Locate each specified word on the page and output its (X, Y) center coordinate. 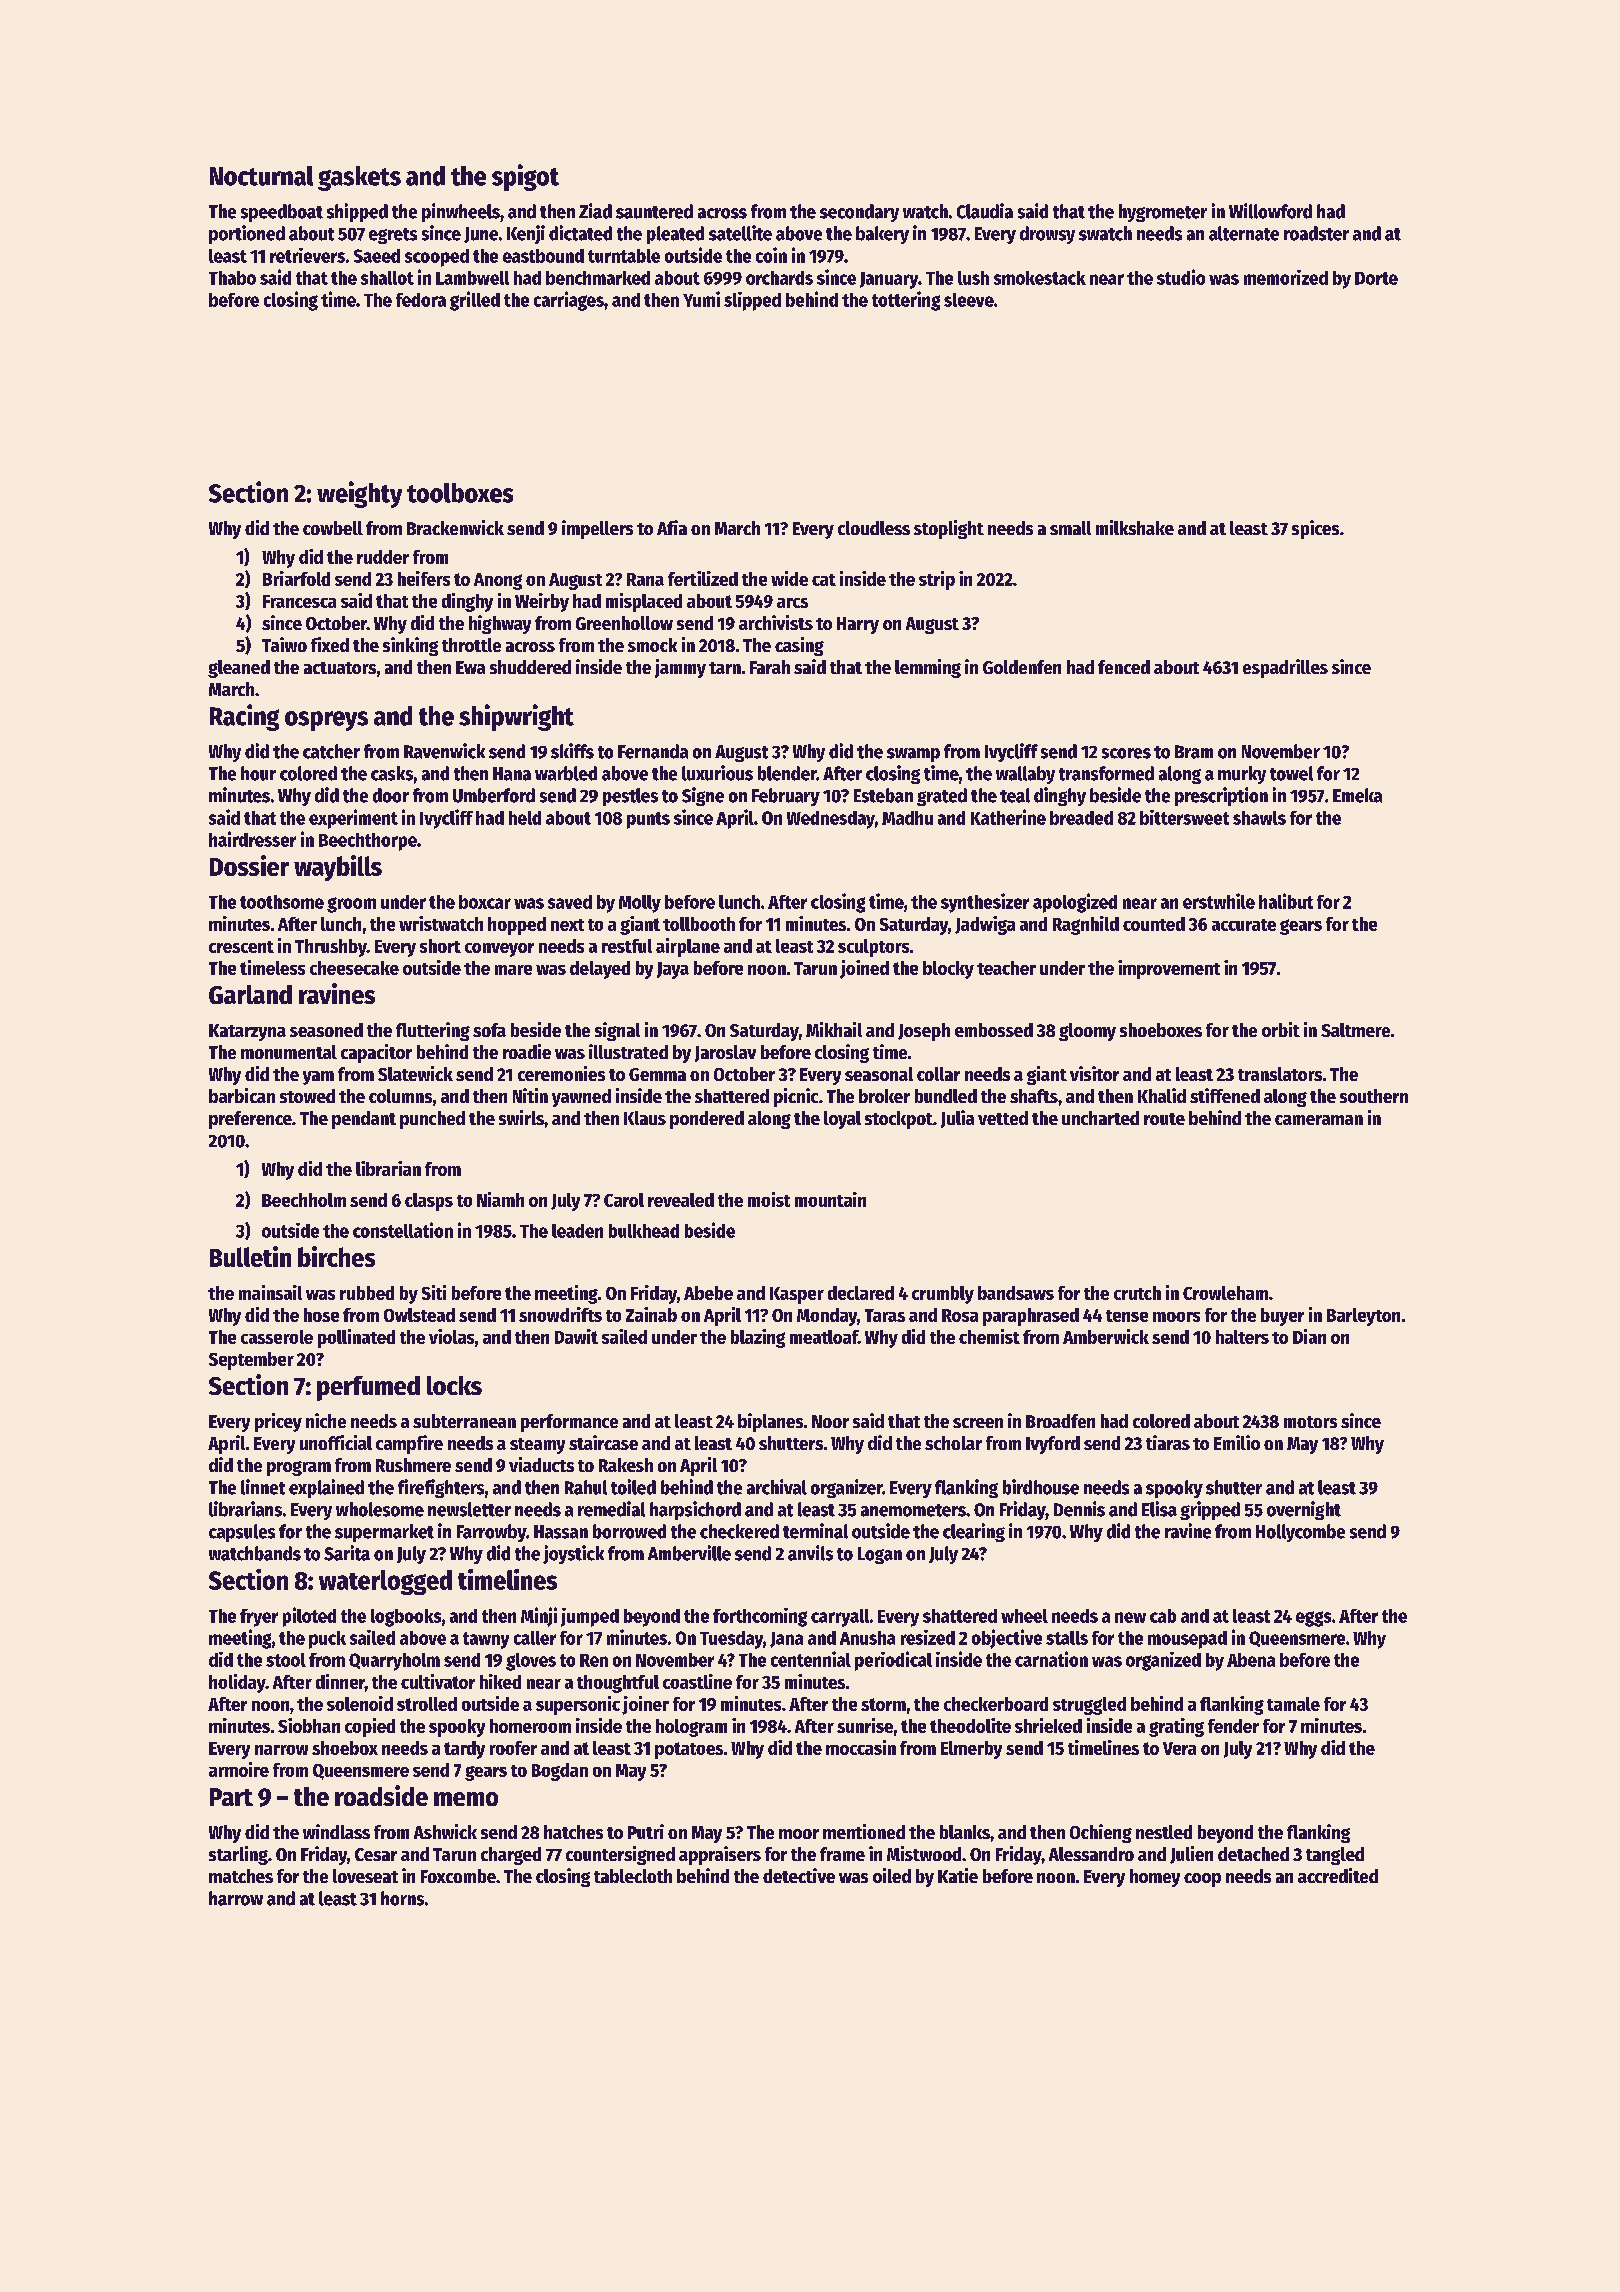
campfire (409, 1444)
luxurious (717, 773)
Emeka (1357, 795)
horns (402, 1898)
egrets (393, 236)
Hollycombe (1300, 1533)
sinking (410, 646)
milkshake (1135, 527)
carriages (569, 301)
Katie (958, 1875)
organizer (846, 1488)
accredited (1338, 1875)
